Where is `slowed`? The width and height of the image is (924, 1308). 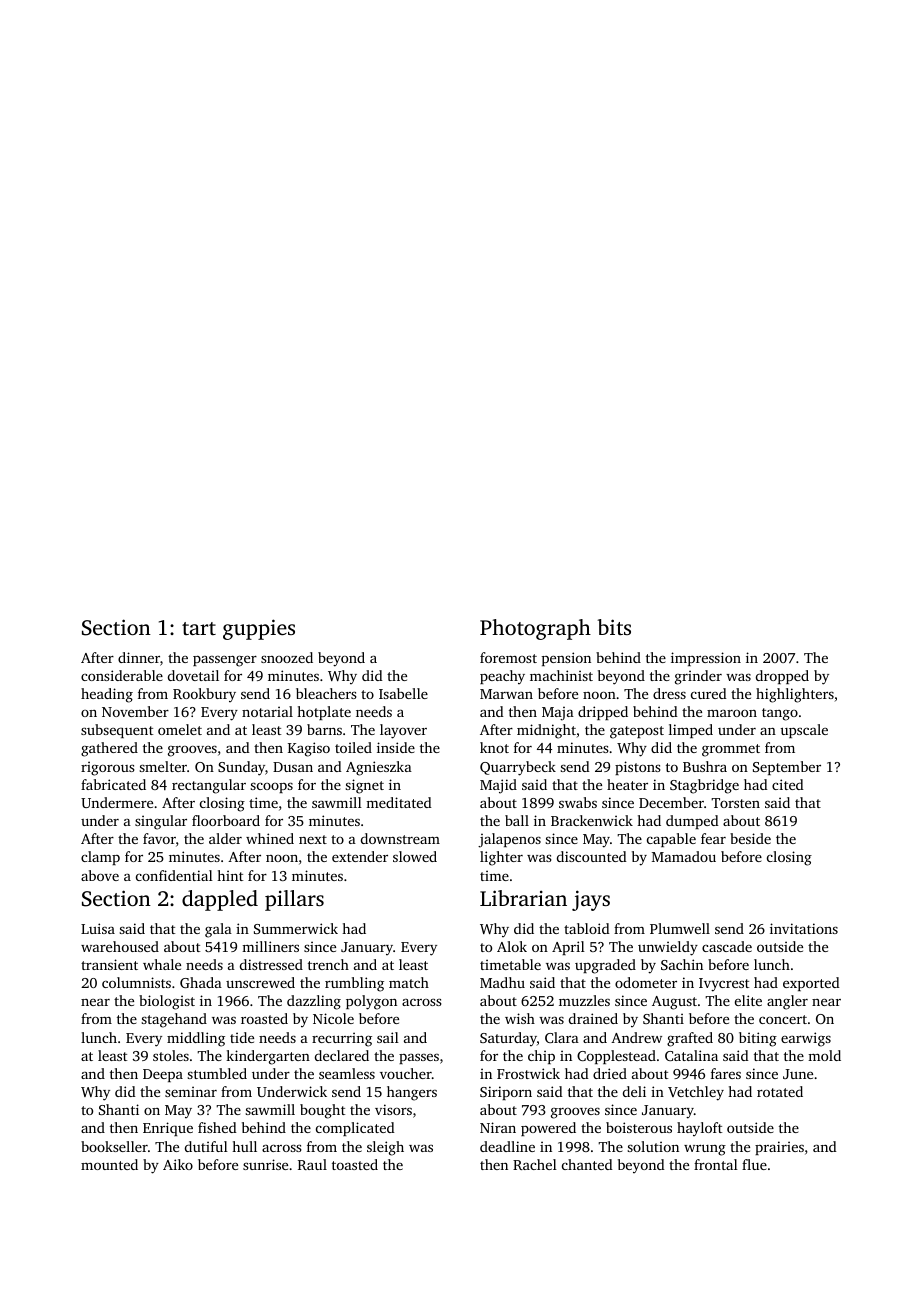
slowed is located at coordinates (415, 856).
